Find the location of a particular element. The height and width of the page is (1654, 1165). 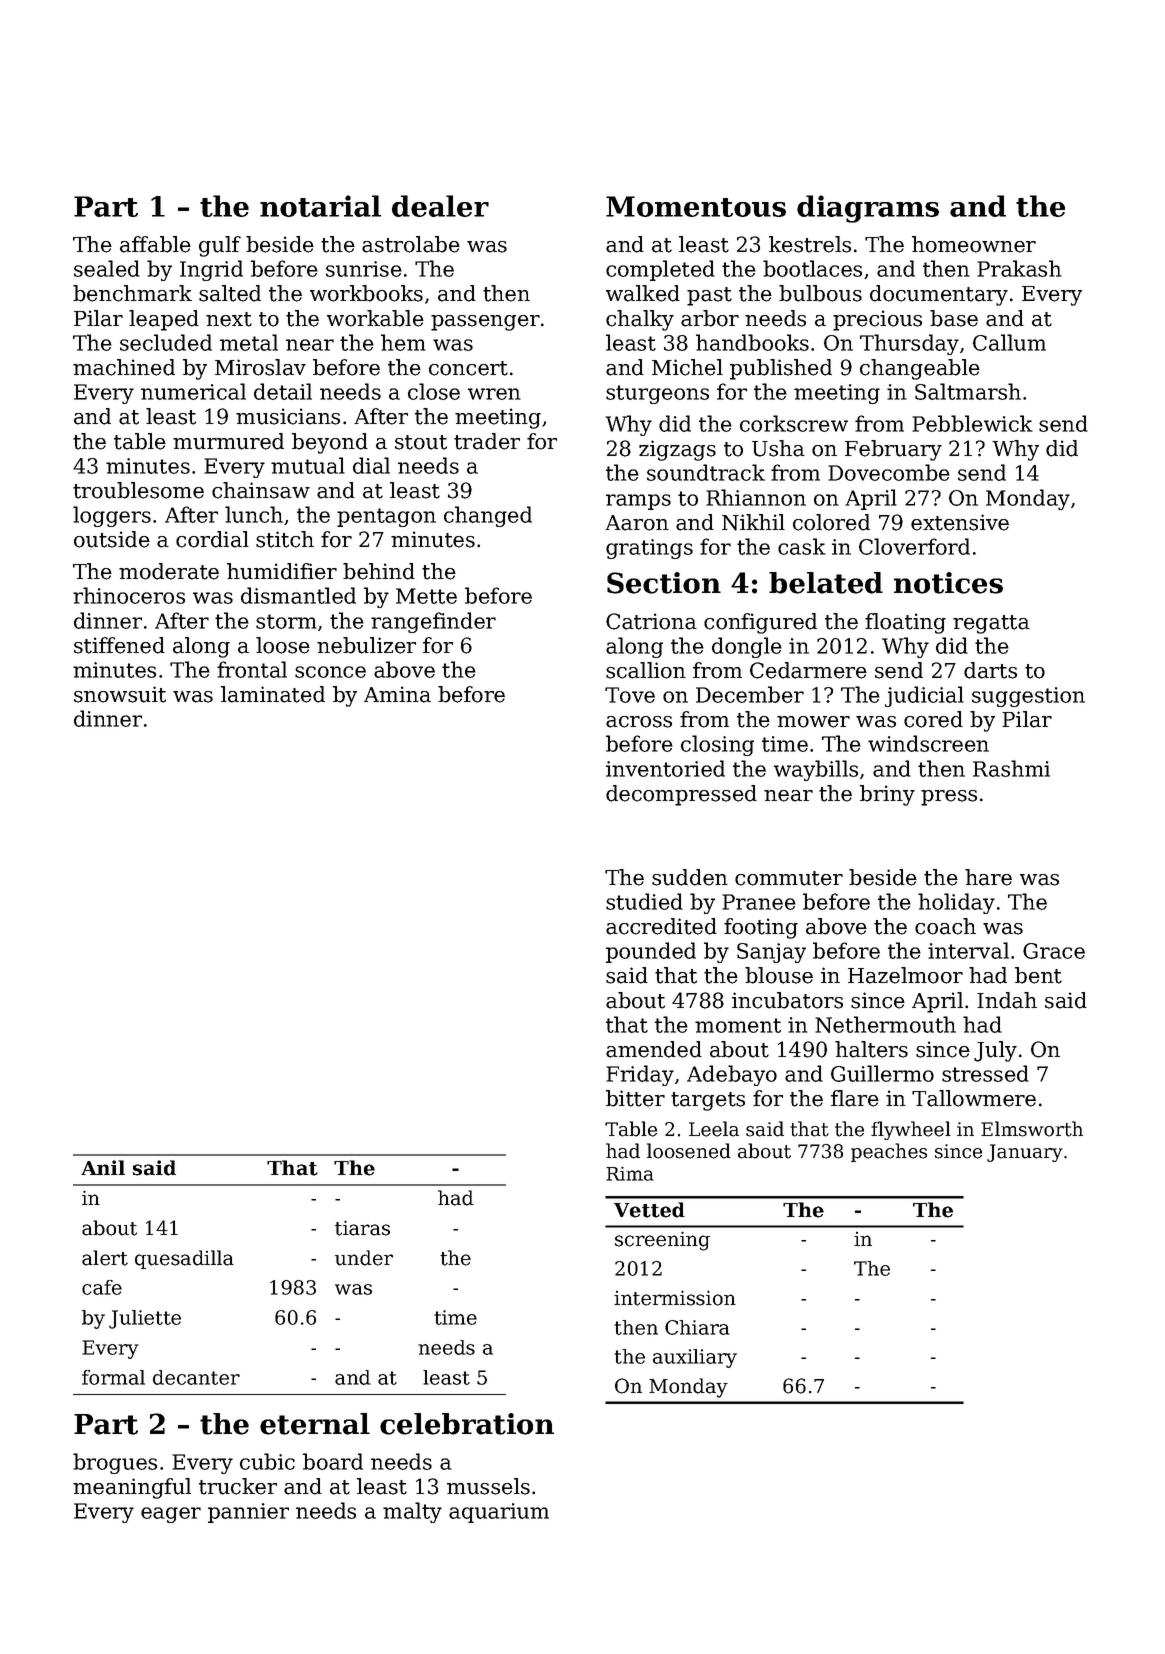

dongle is located at coordinates (747, 647).
